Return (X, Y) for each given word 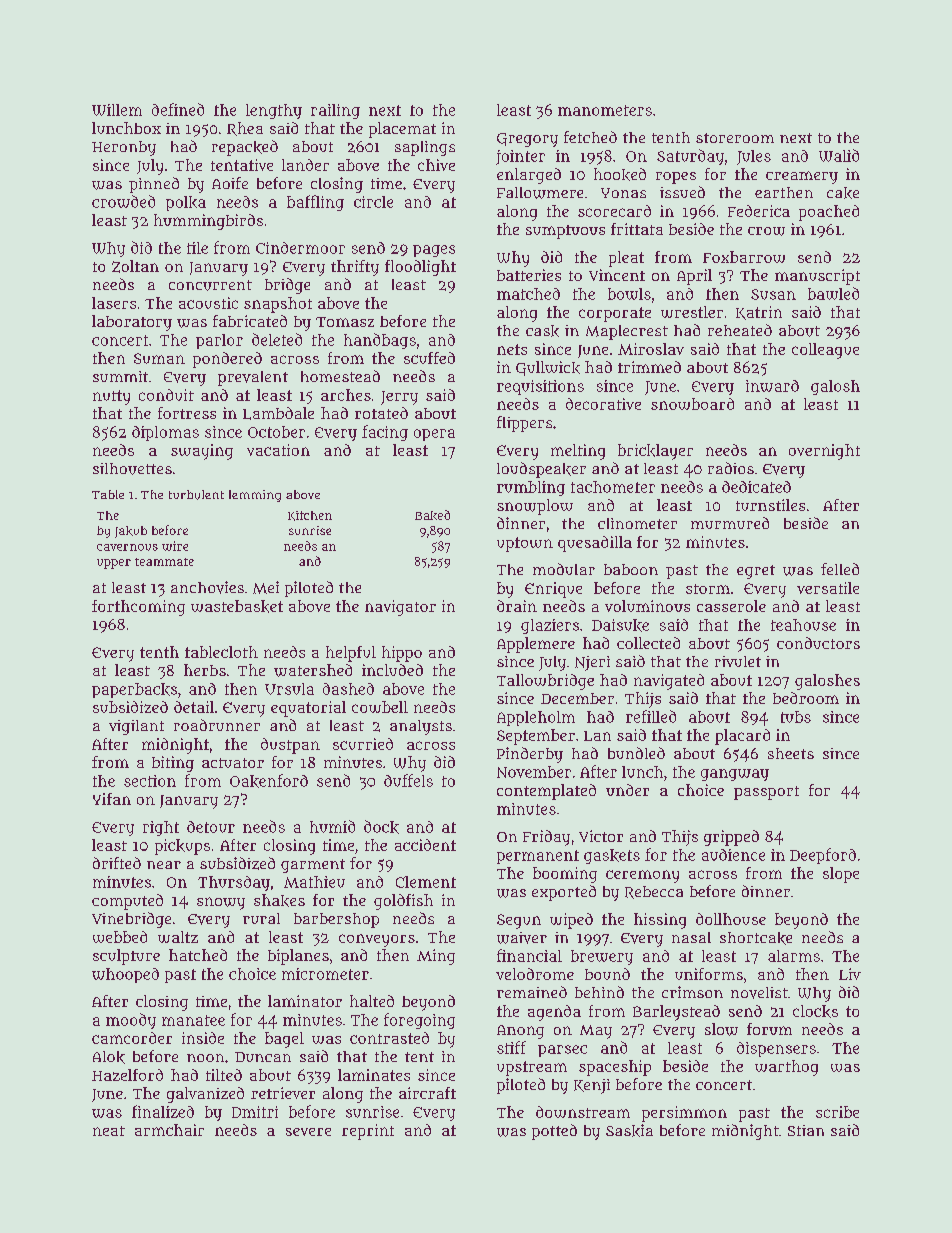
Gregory (527, 140)
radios (731, 468)
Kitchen (310, 516)
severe (308, 1132)
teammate (164, 562)
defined (178, 109)
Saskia (629, 1130)
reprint (368, 1132)
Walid (839, 155)
